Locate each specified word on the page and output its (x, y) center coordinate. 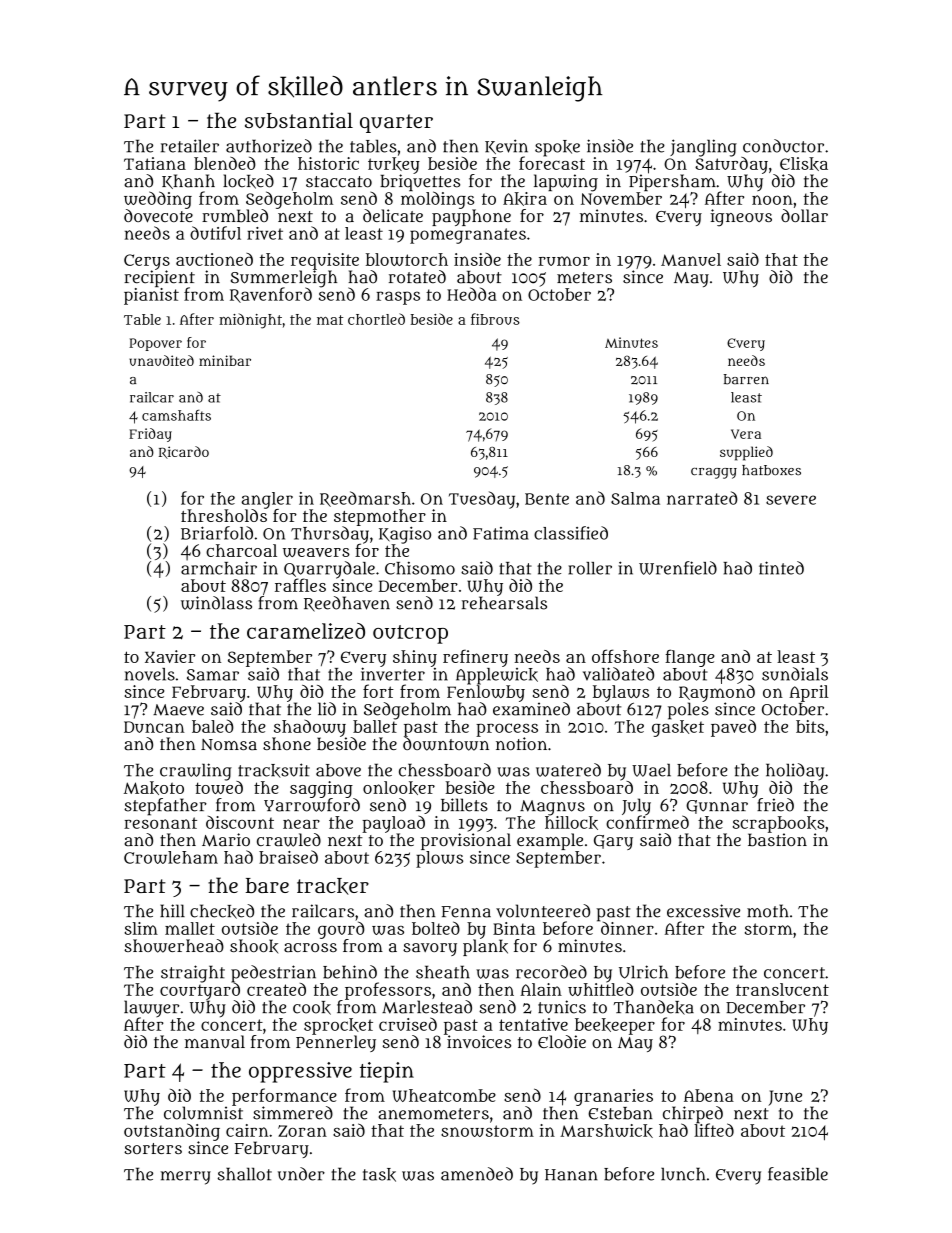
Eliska (804, 164)
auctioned (214, 259)
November (621, 198)
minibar (225, 360)
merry (186, 1178)
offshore (625, 656)
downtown (446, 744)
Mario (226, 840)
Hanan (571, 1175)
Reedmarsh (365, 499)
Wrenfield (678, 568)
